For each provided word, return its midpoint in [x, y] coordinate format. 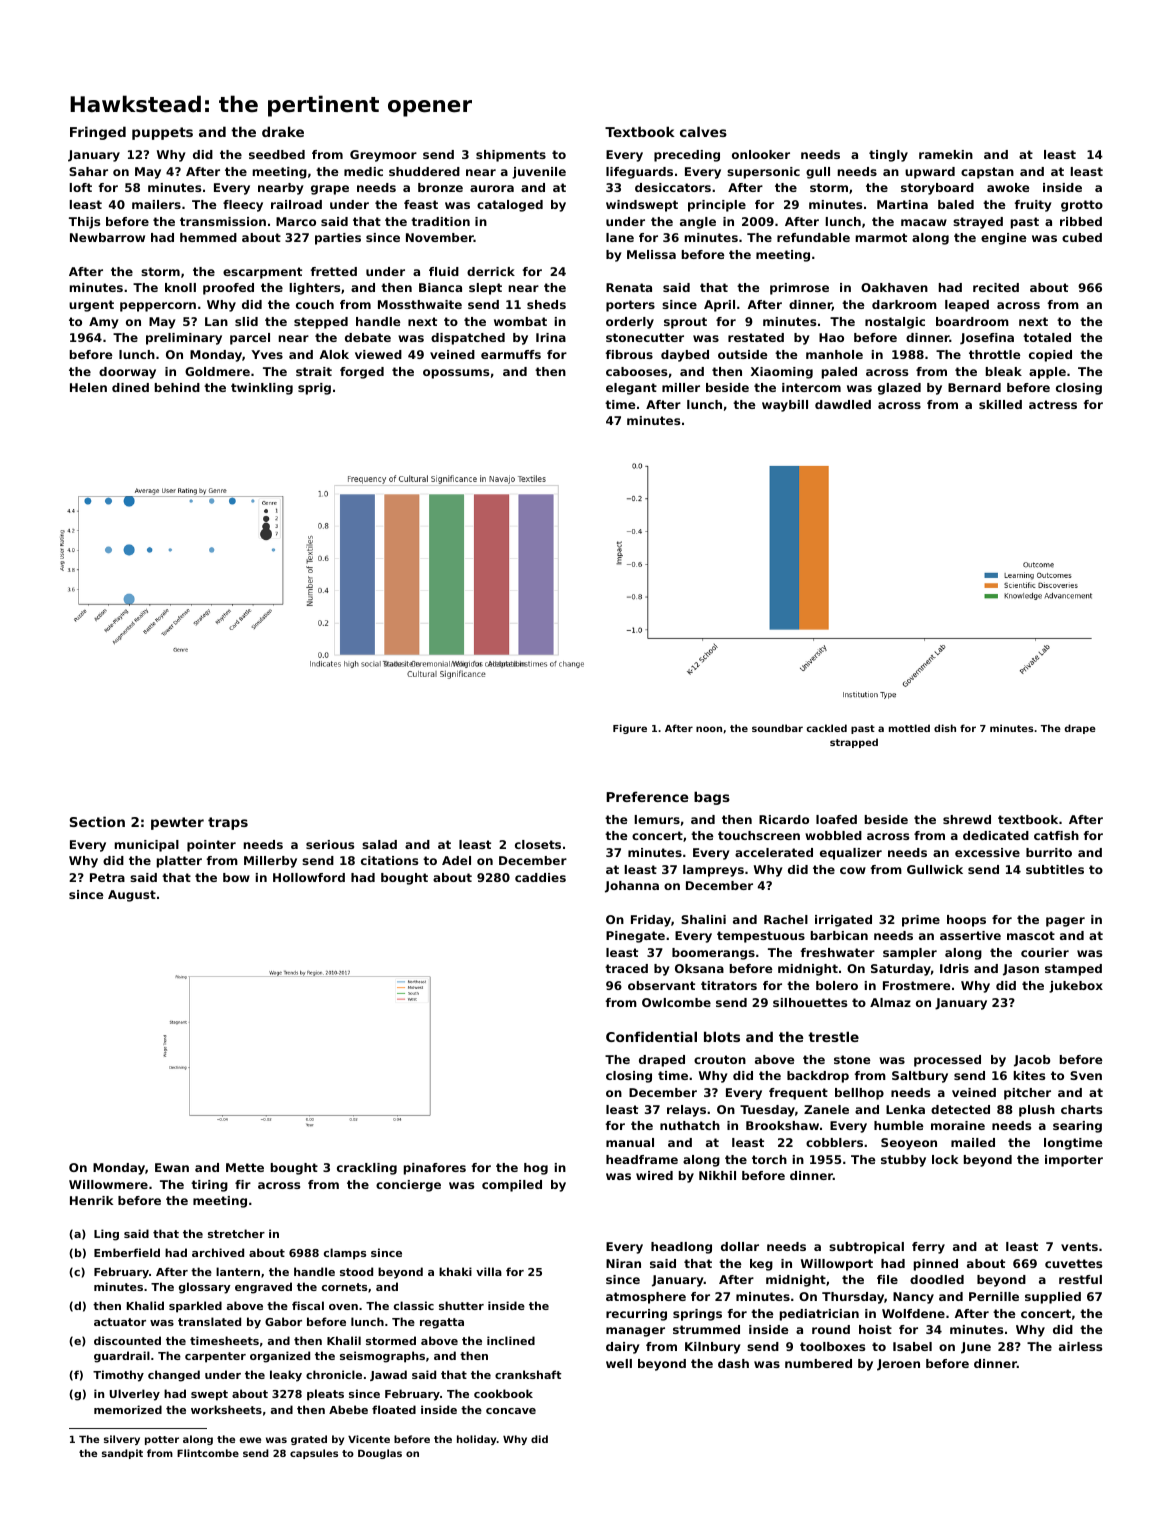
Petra [107, 877]
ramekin [946, 154]
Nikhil [717, 1175]
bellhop [859, 1094]
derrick [491, 271]
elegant [631, 389]
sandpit [122, 1454]
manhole [834, 354]
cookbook [503, 1393]
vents [1079, 1246]
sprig [314, 389]
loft [81, 187]
